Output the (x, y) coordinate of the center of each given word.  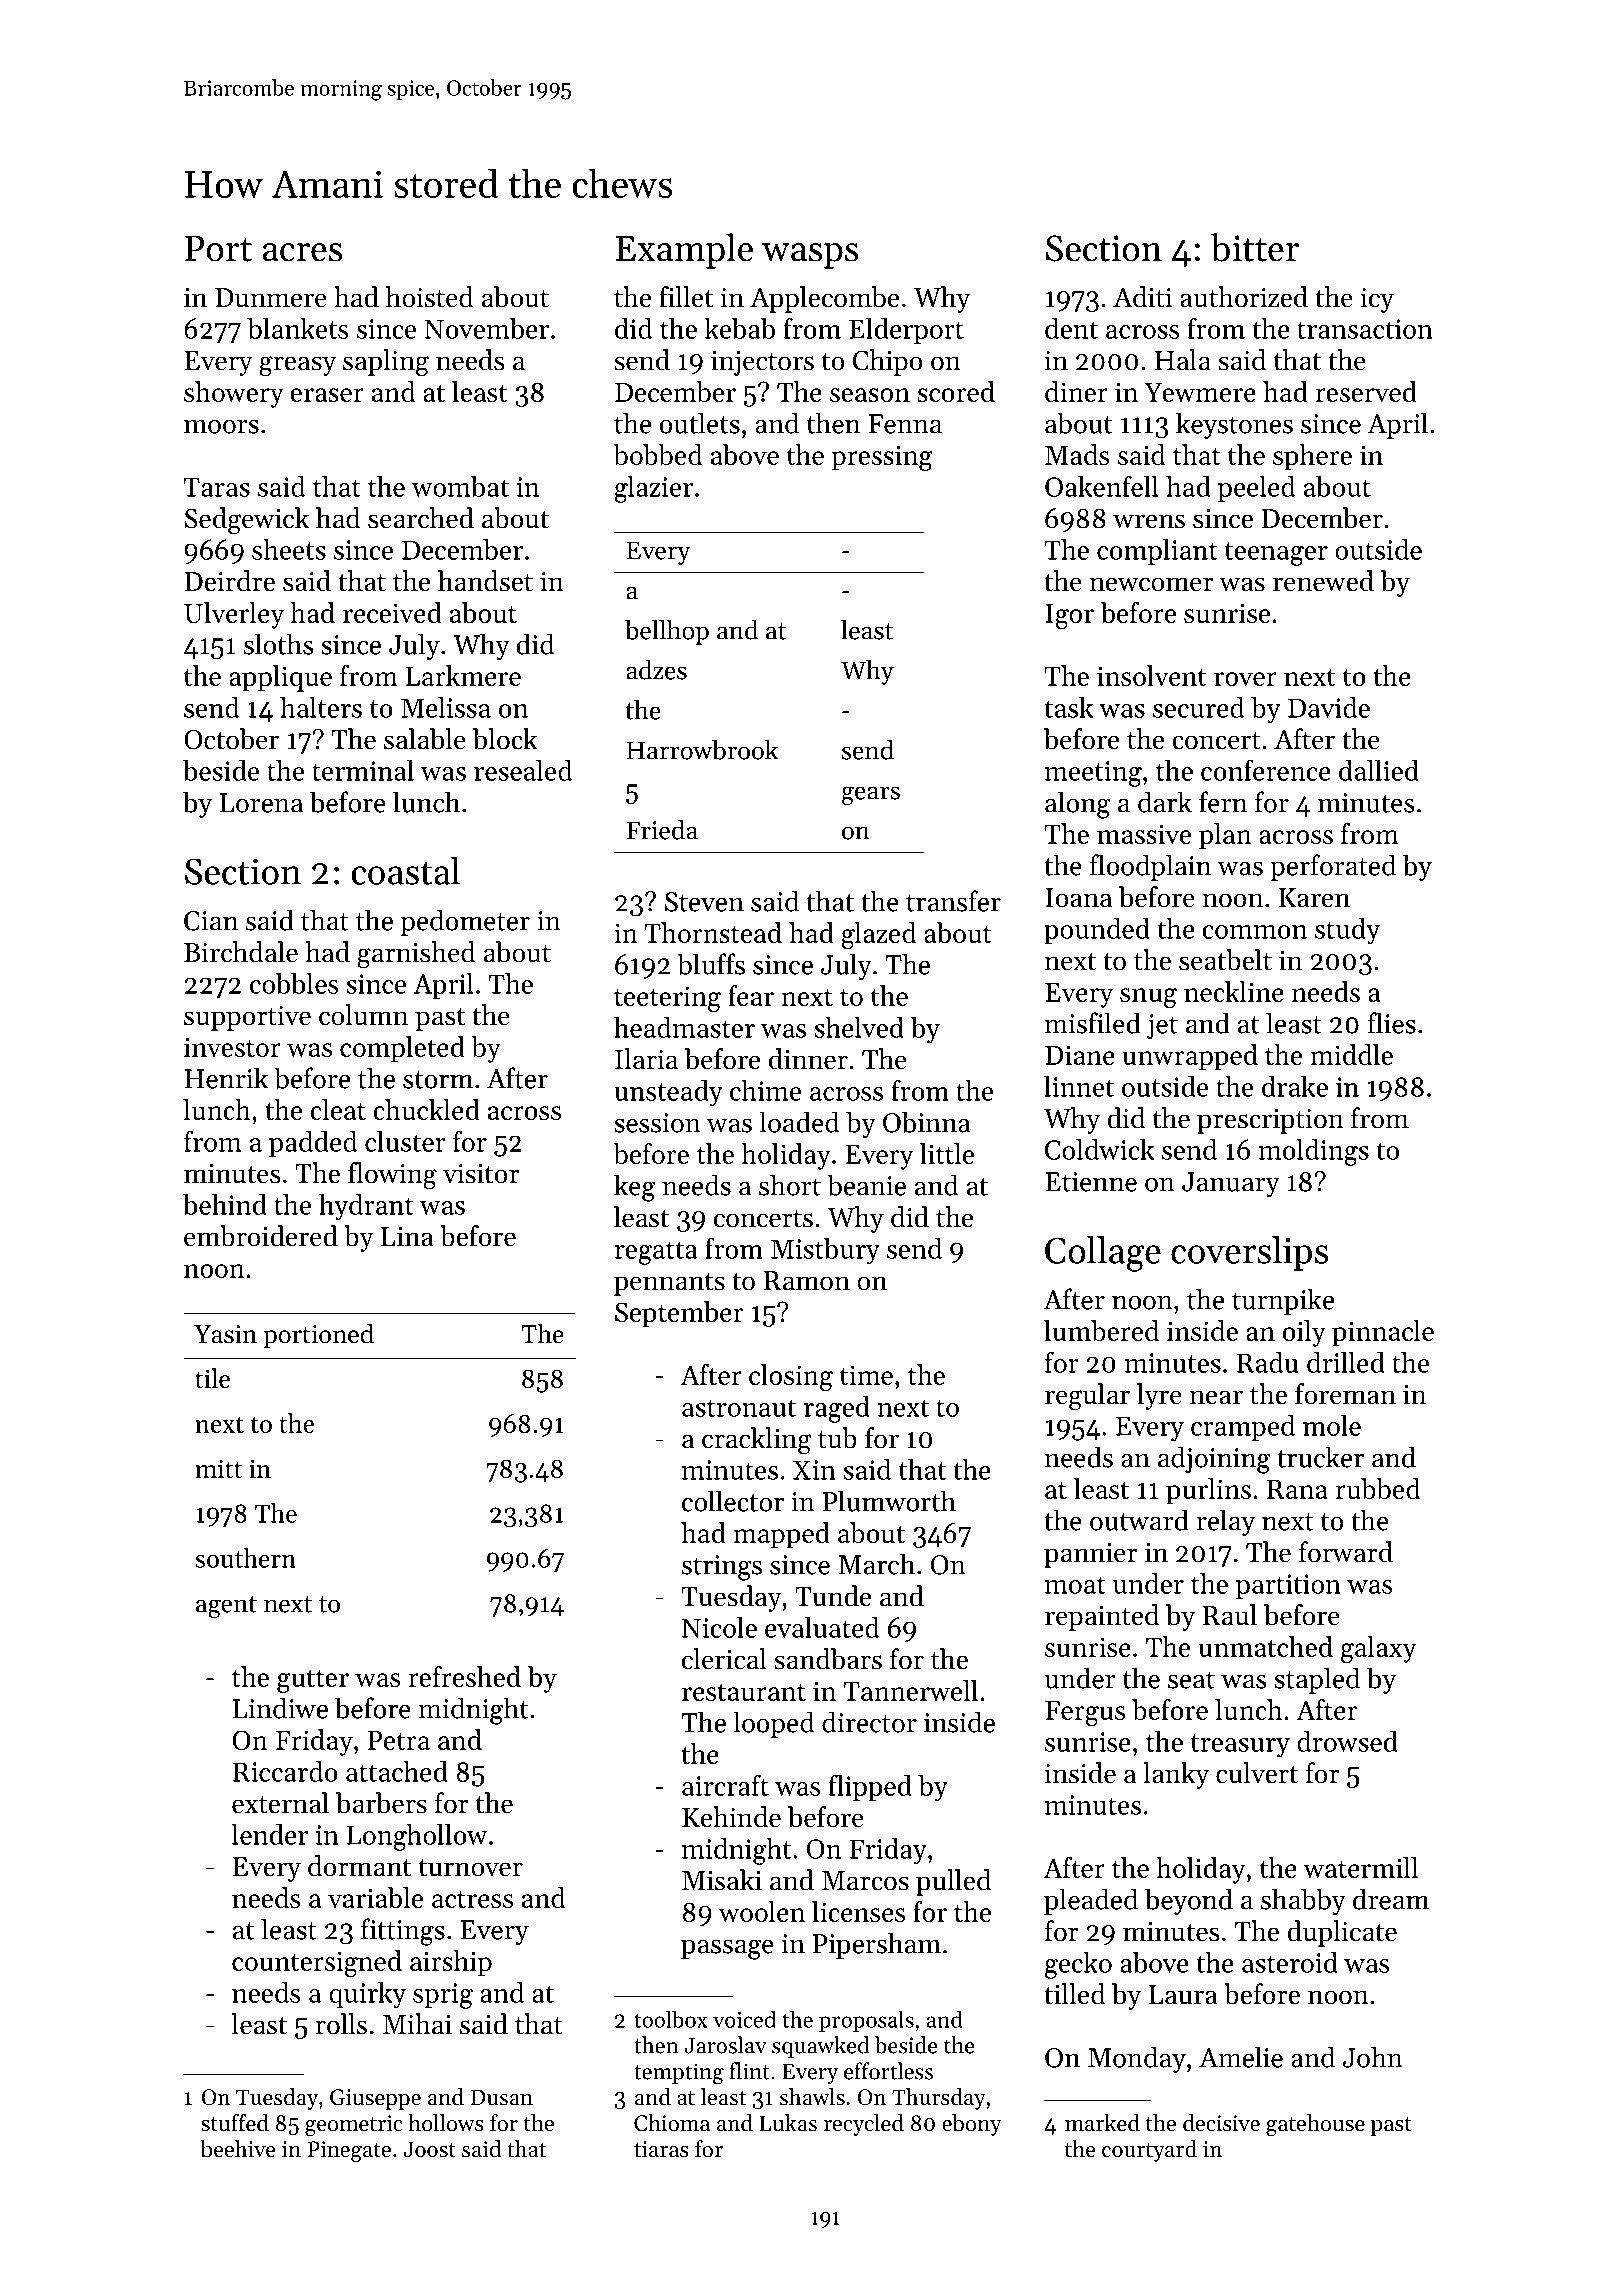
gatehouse (1315, 2125)
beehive (238, 2149)
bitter (1255, 247)
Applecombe (824, 299)
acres (302, 252)
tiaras (661, 2149)
